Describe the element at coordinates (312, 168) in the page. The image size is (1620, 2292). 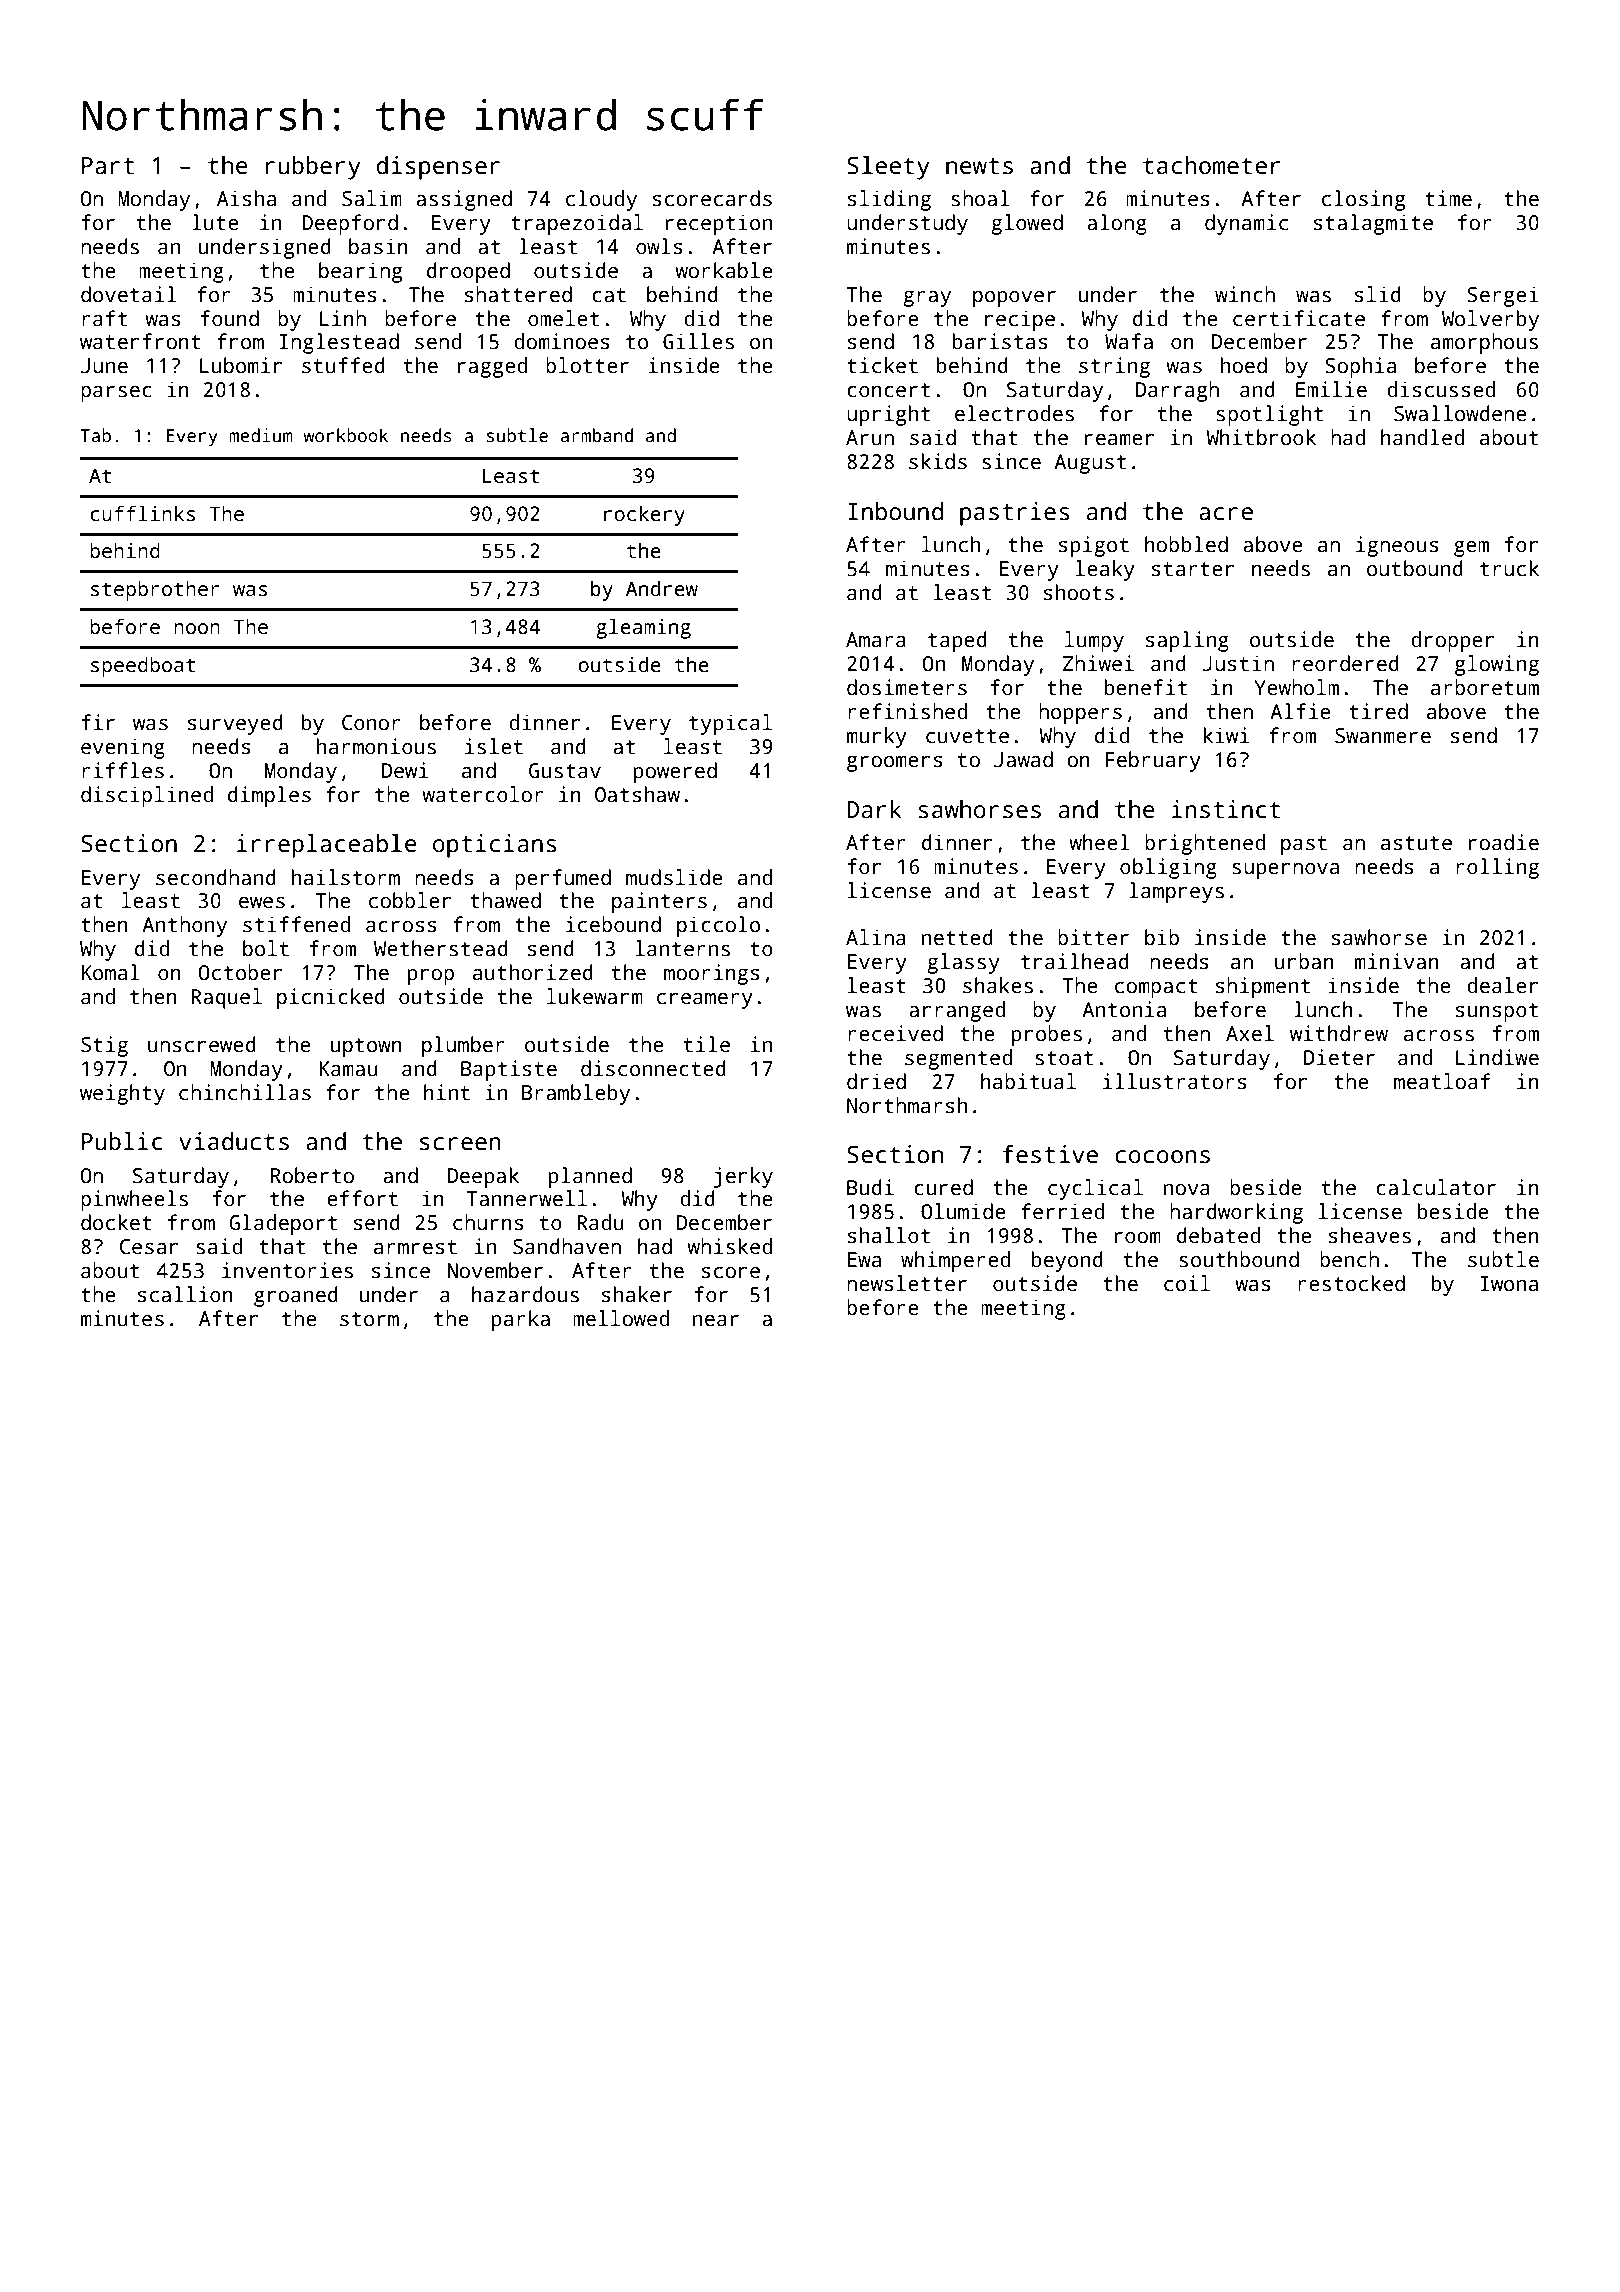
I see `rubbery` at that location.
